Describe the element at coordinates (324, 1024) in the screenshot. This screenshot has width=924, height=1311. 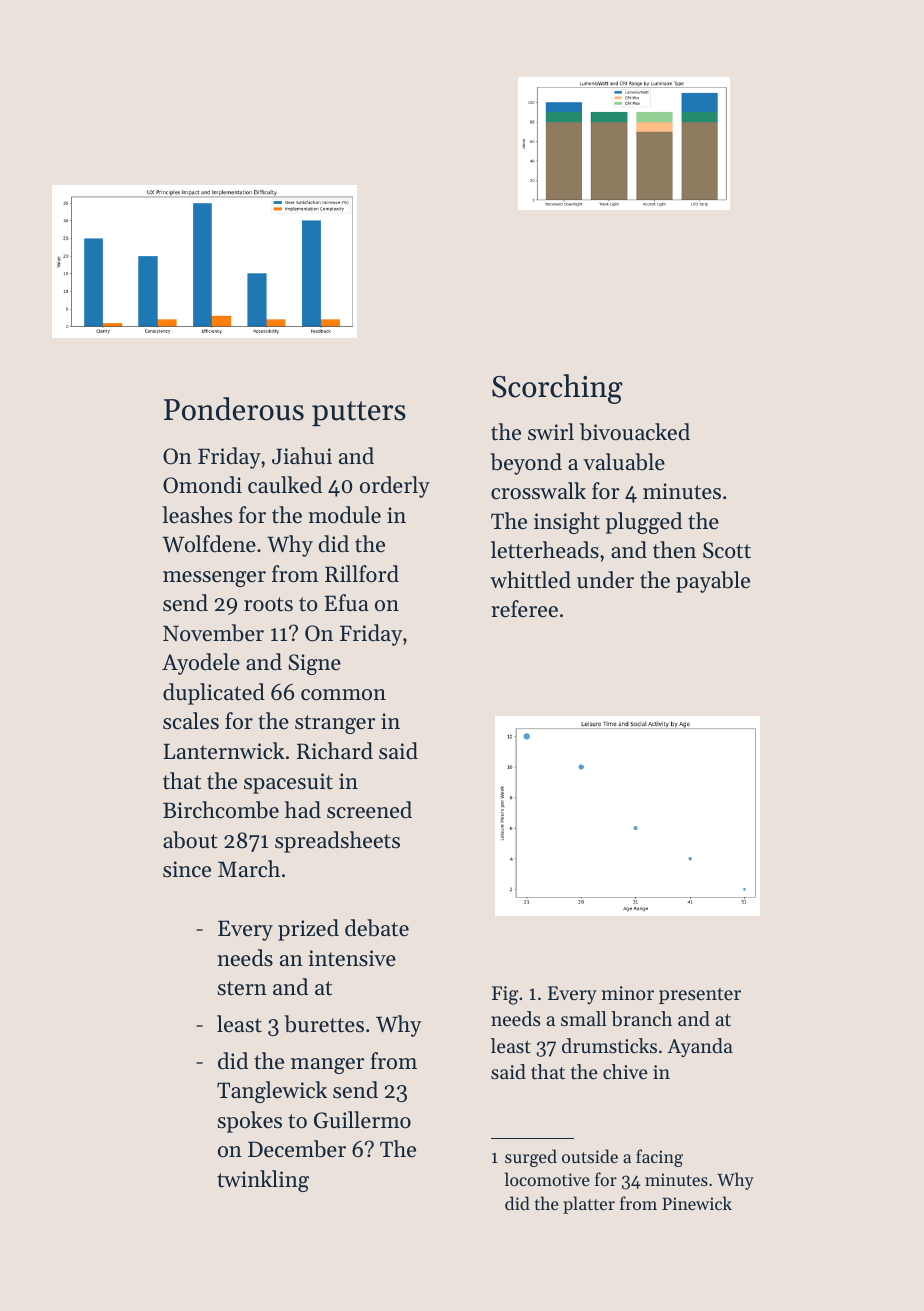
I see `burettes` at that location.
